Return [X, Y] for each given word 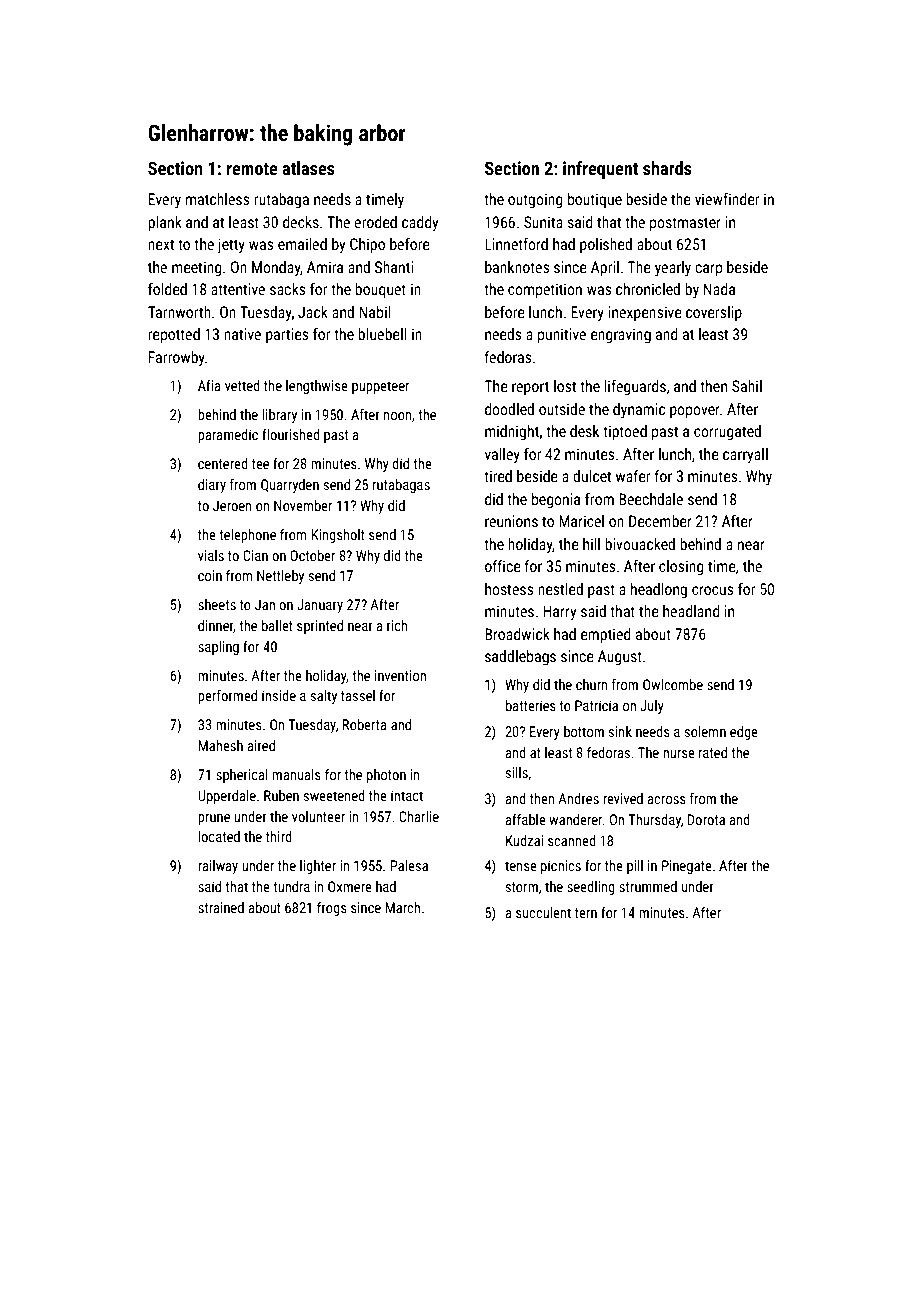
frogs [332, 909]
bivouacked [640, 544]
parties [287, 335]
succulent [543, 912]
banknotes [517, 267]
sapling [218, 648]
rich [397, 625]
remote [252, 169]
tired [498, 476]
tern [586, 913]
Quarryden [290, 486]
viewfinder [727, 199]
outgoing [535, 200]
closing [681, 567]
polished [606, 245]
